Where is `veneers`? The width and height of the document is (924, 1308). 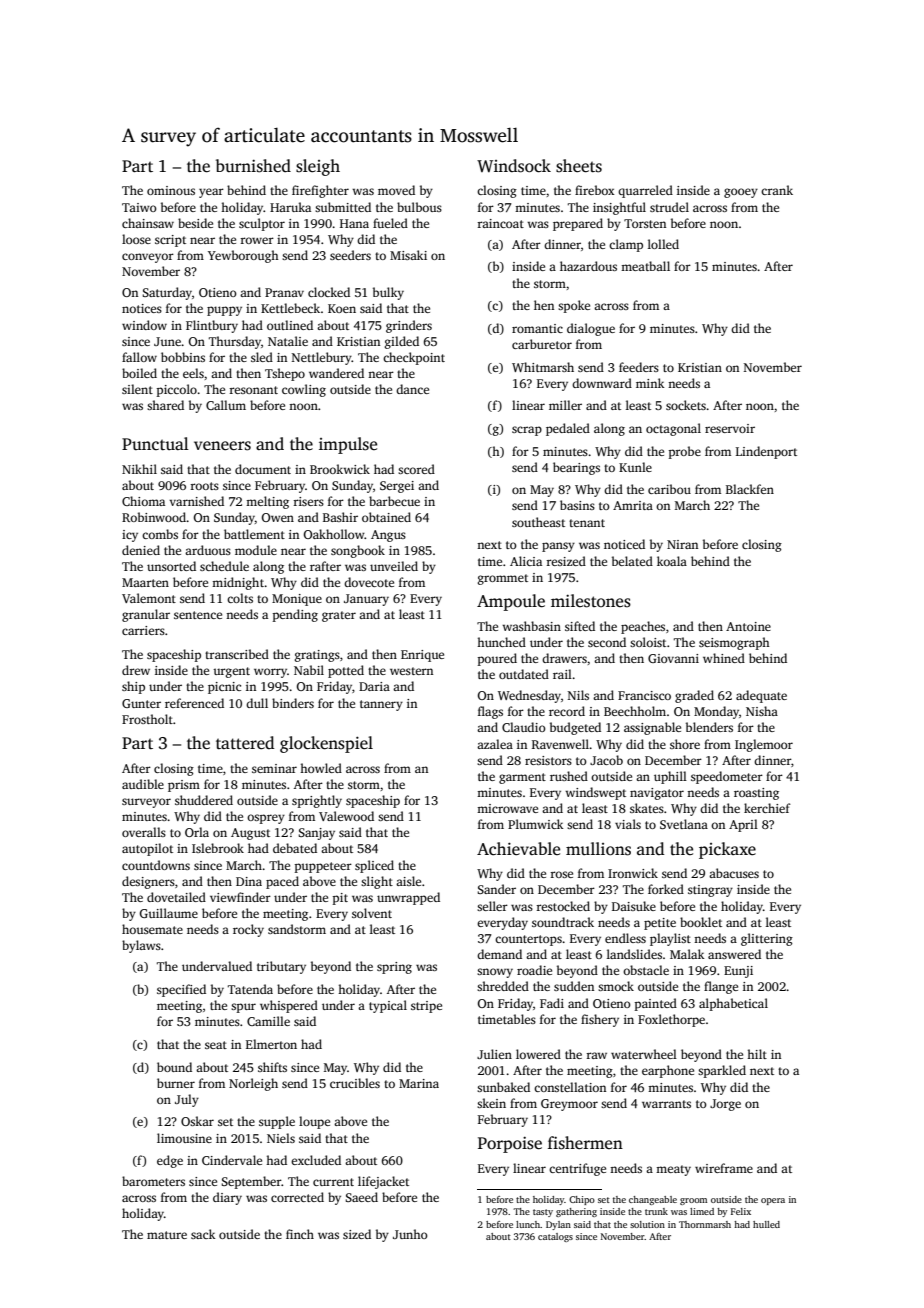 veneers is located at coordinates (222, 446).
